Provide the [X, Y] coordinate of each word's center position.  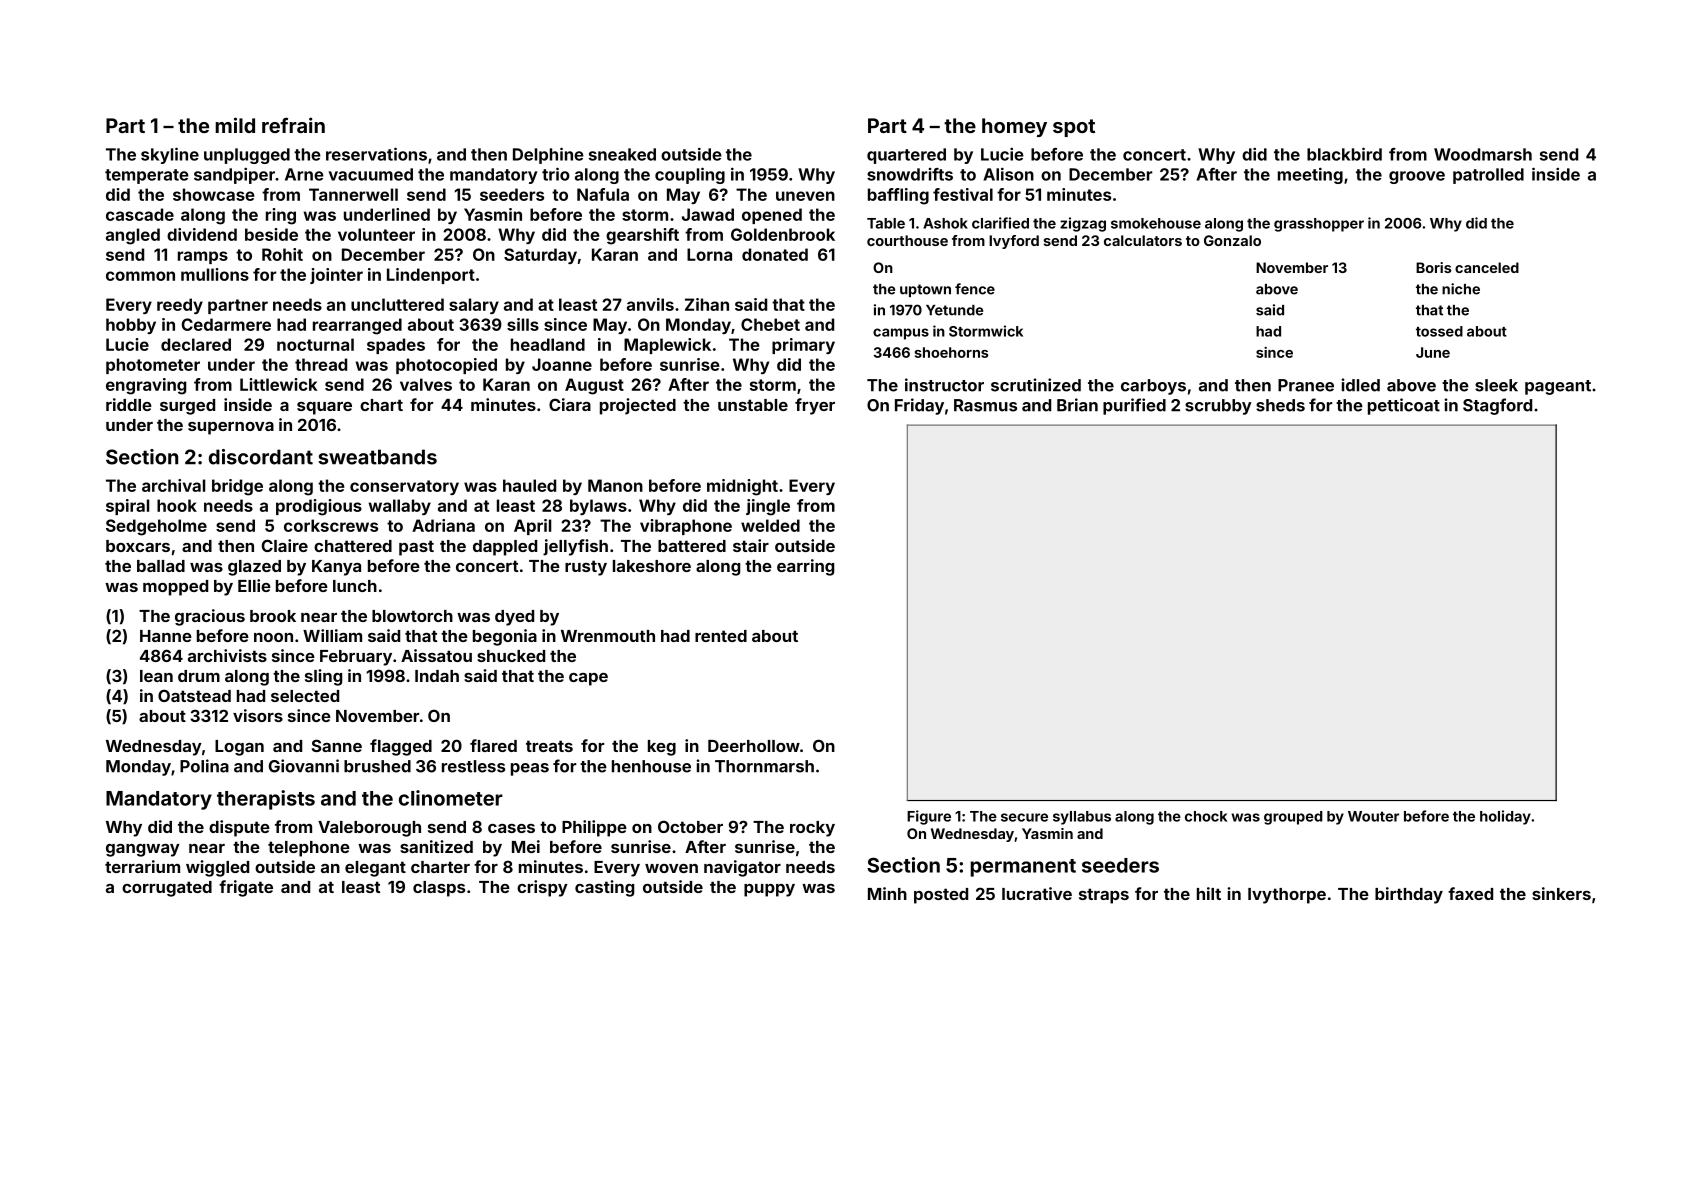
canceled [1487, 267]
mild [235, 125]
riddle [129, 404]
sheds [1280, 405]
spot [1074, 128]
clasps [439, 889]
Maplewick [667, 346]
